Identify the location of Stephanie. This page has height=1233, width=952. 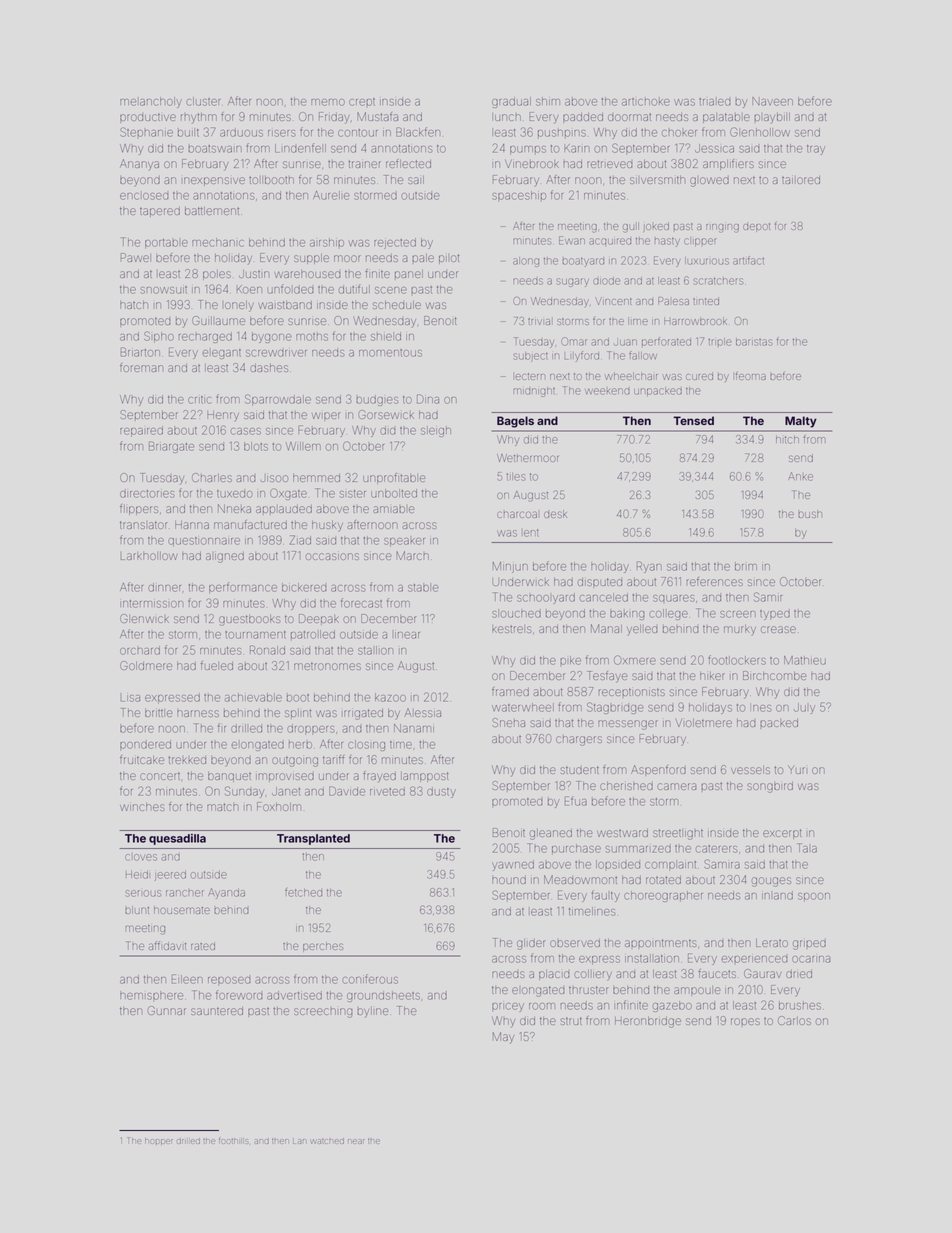
(147, 132).
